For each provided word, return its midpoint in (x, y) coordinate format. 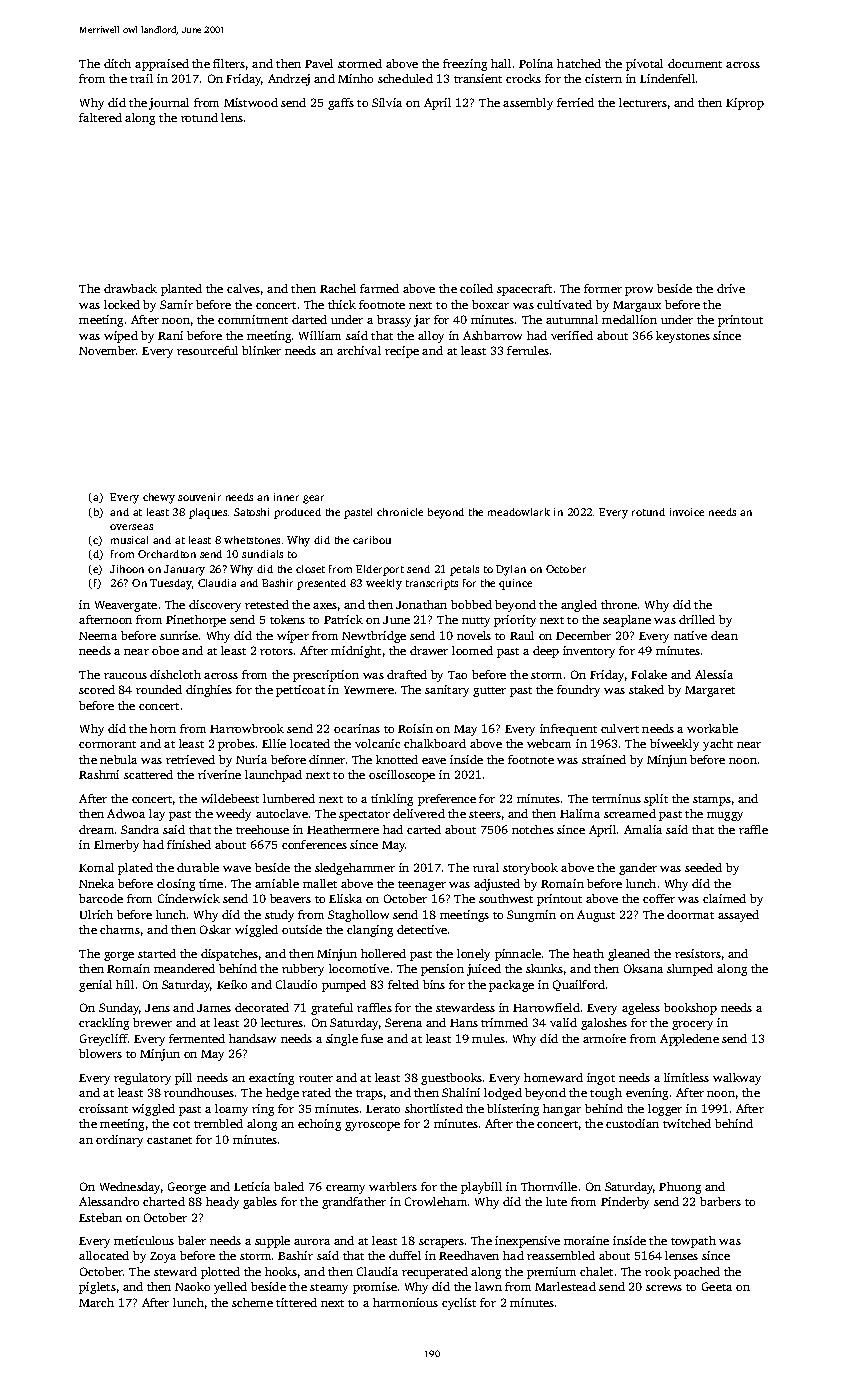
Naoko (192, 1286)
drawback (130, 288)
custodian (632, 1123)
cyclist (459, 1304)
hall (501, 63)
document (695, 63)
